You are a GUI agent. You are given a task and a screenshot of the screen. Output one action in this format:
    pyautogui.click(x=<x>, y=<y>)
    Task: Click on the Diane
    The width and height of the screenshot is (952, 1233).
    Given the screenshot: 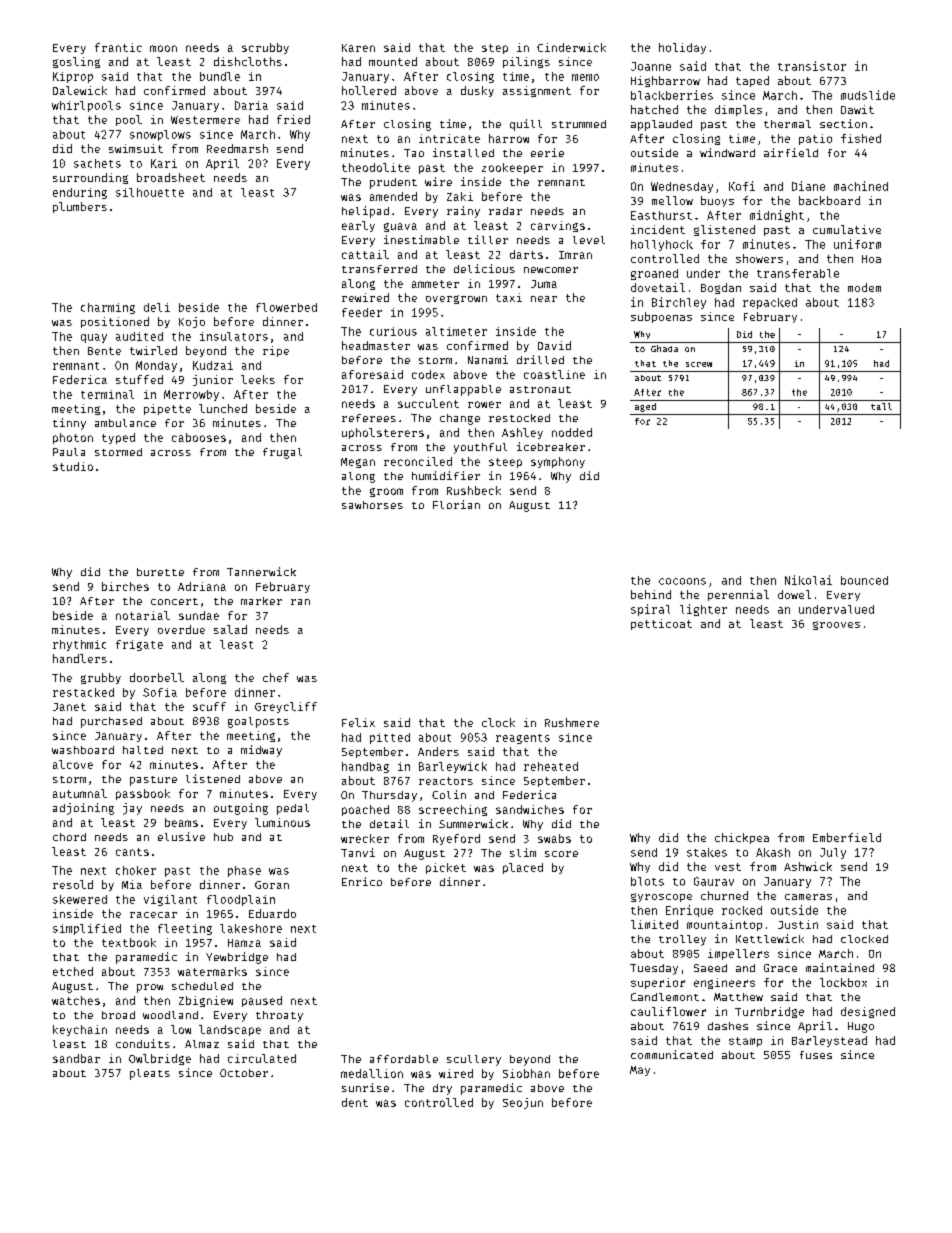 What is the action you would take?
    pyautogui.click(x=808, y=186)
